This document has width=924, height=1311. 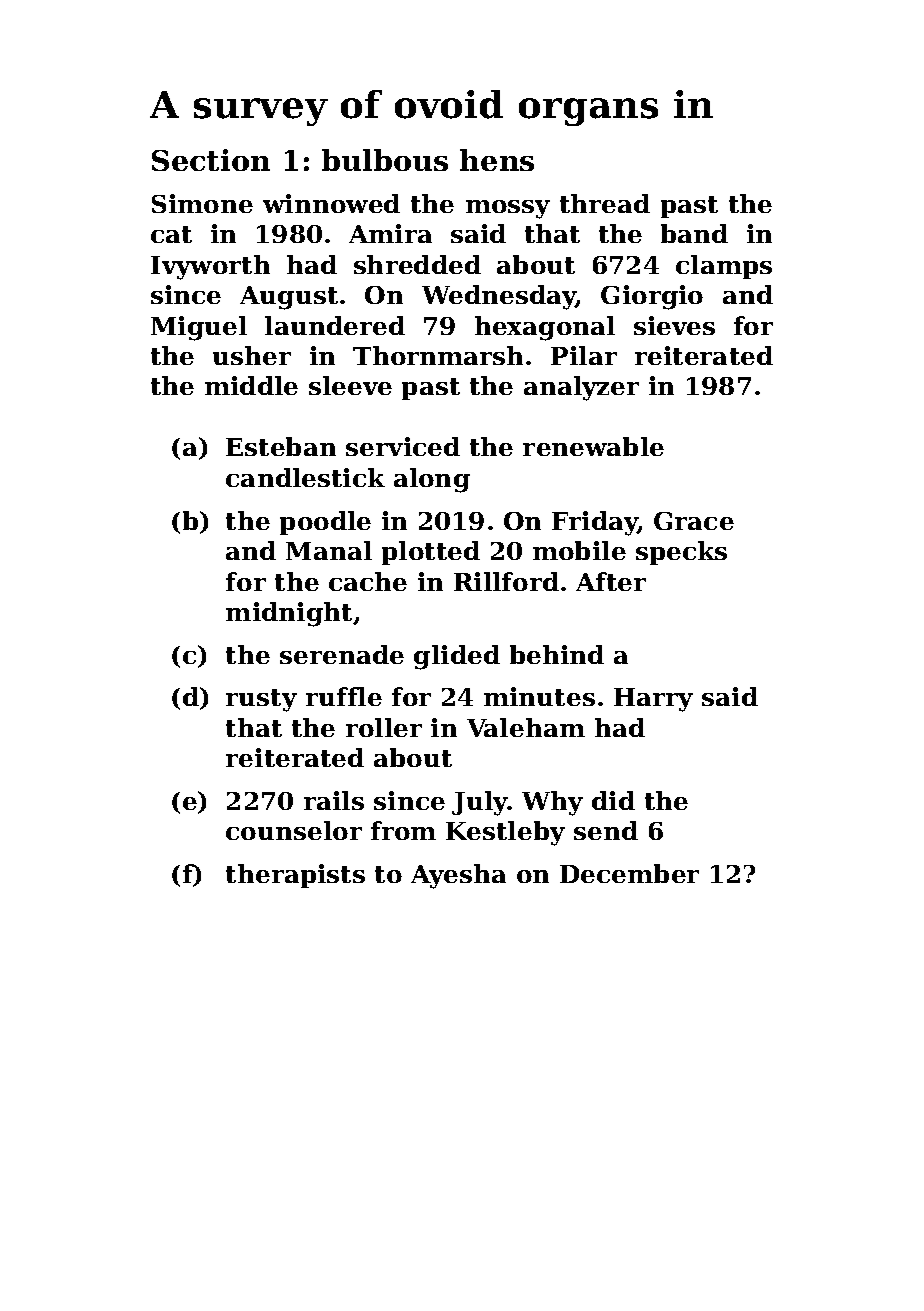 I want to click on specks, so click(x=681, y=553).
